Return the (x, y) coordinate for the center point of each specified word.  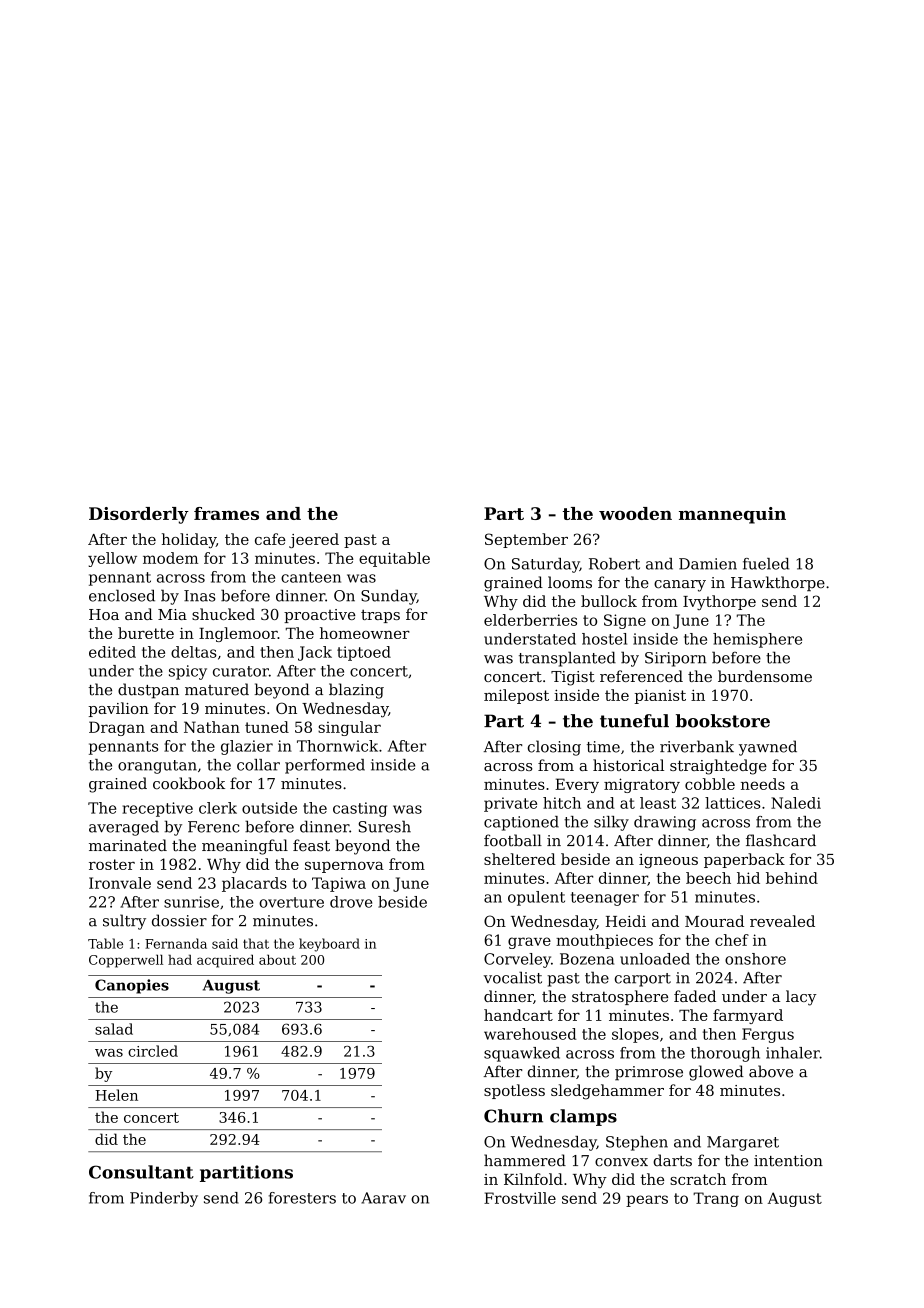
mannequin (732, 515)
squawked (522, 1054)
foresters (302, 1198)
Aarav (383, 1198)
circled (153, 1051)
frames (226, 513)
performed (325, 766)
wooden (635, 513)
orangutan (157, 767)
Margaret (743, 1143)
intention (788, 1161)
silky (611, 823)
